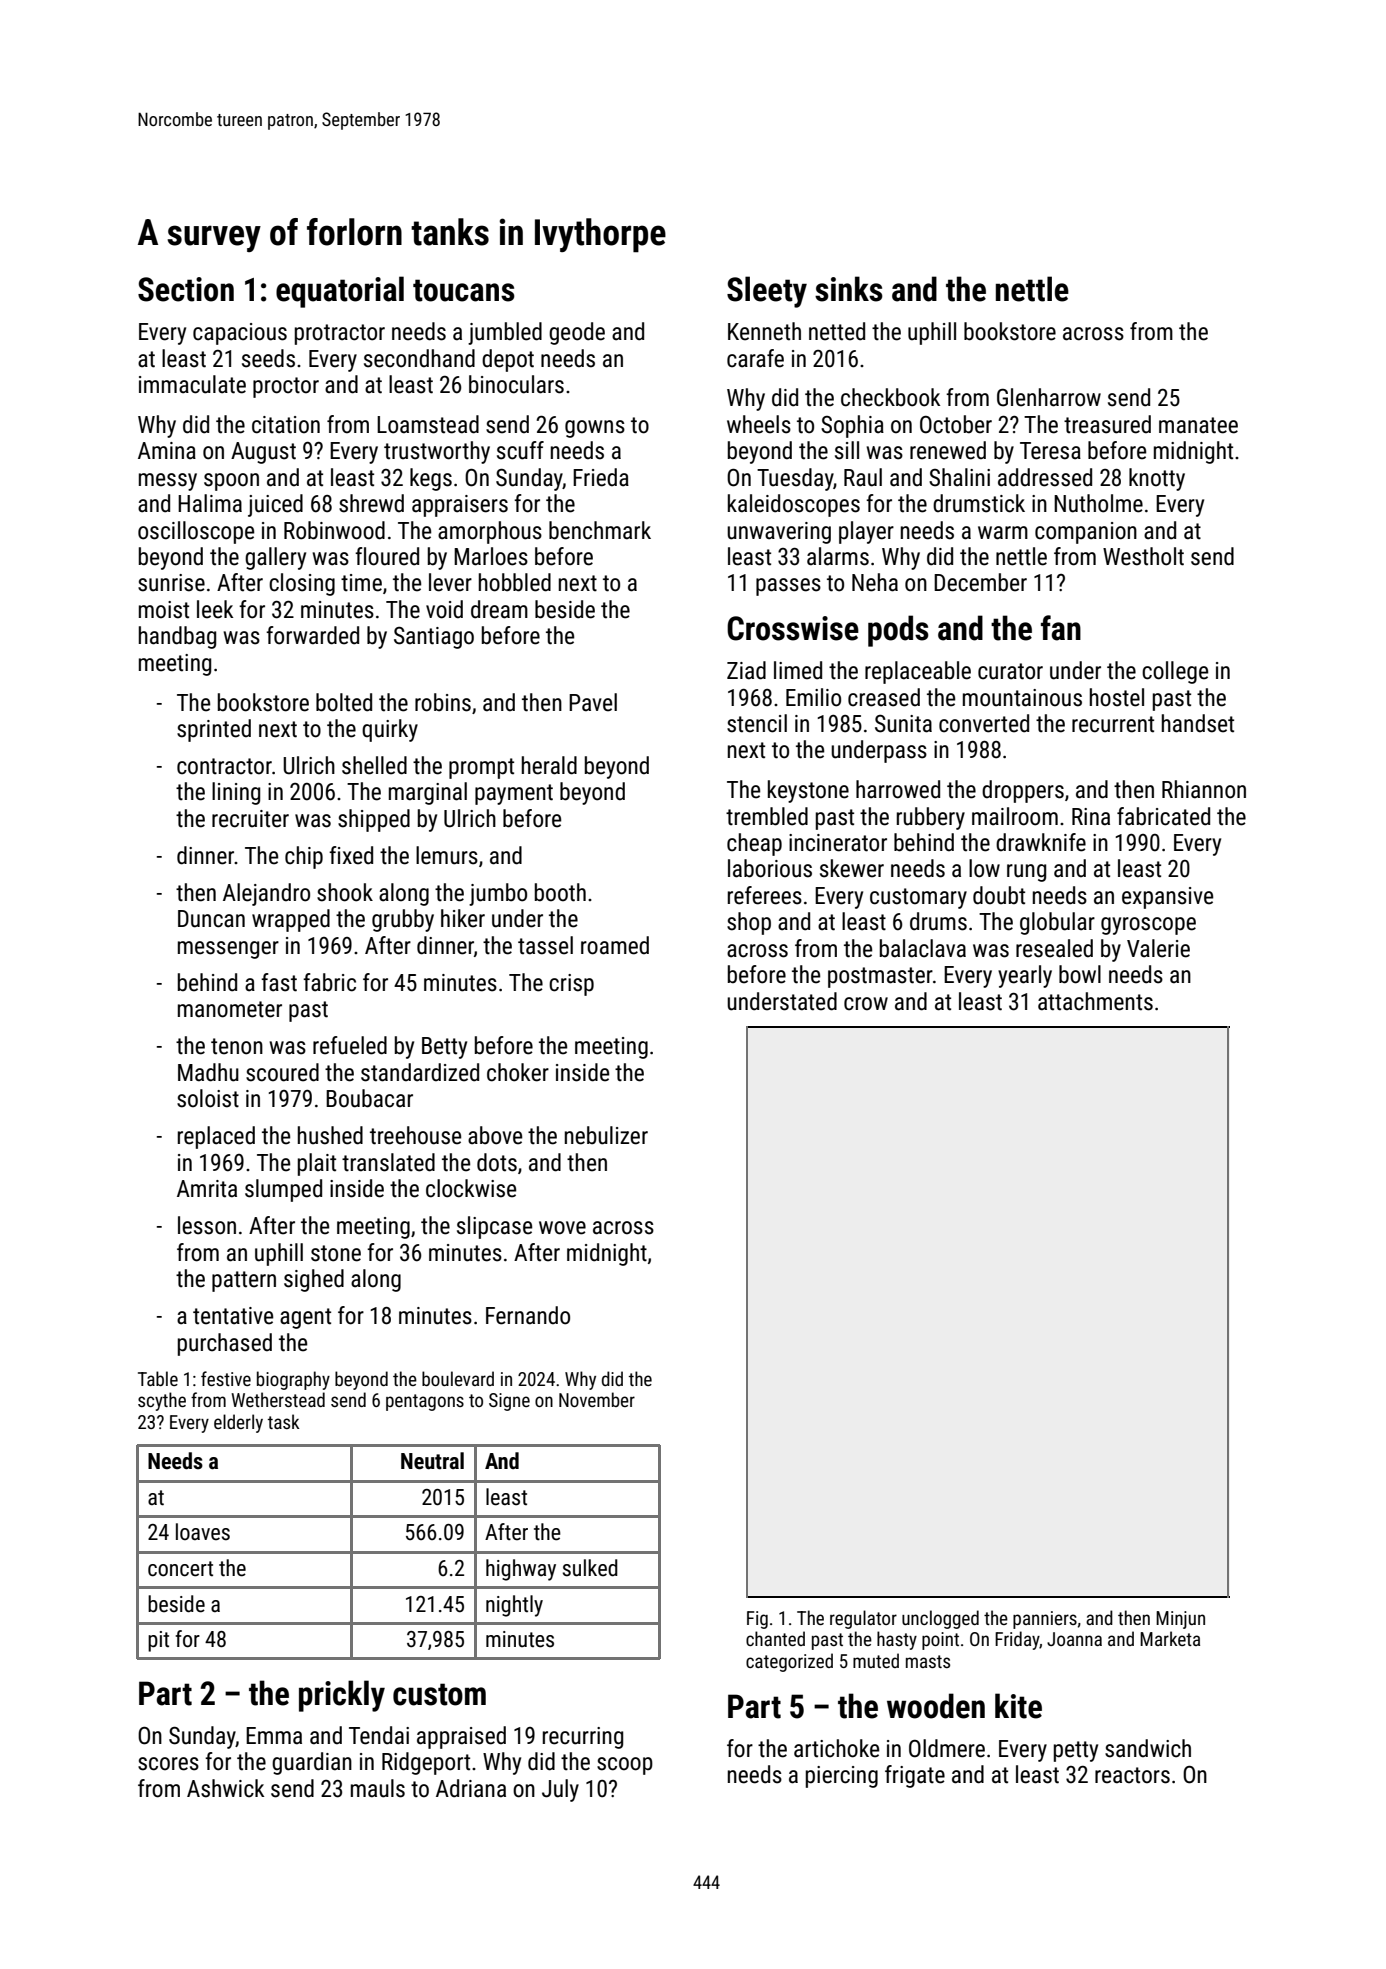 This screenshot has height=1969, width=1386. I want to click on Rina, so click(1091, 817).
